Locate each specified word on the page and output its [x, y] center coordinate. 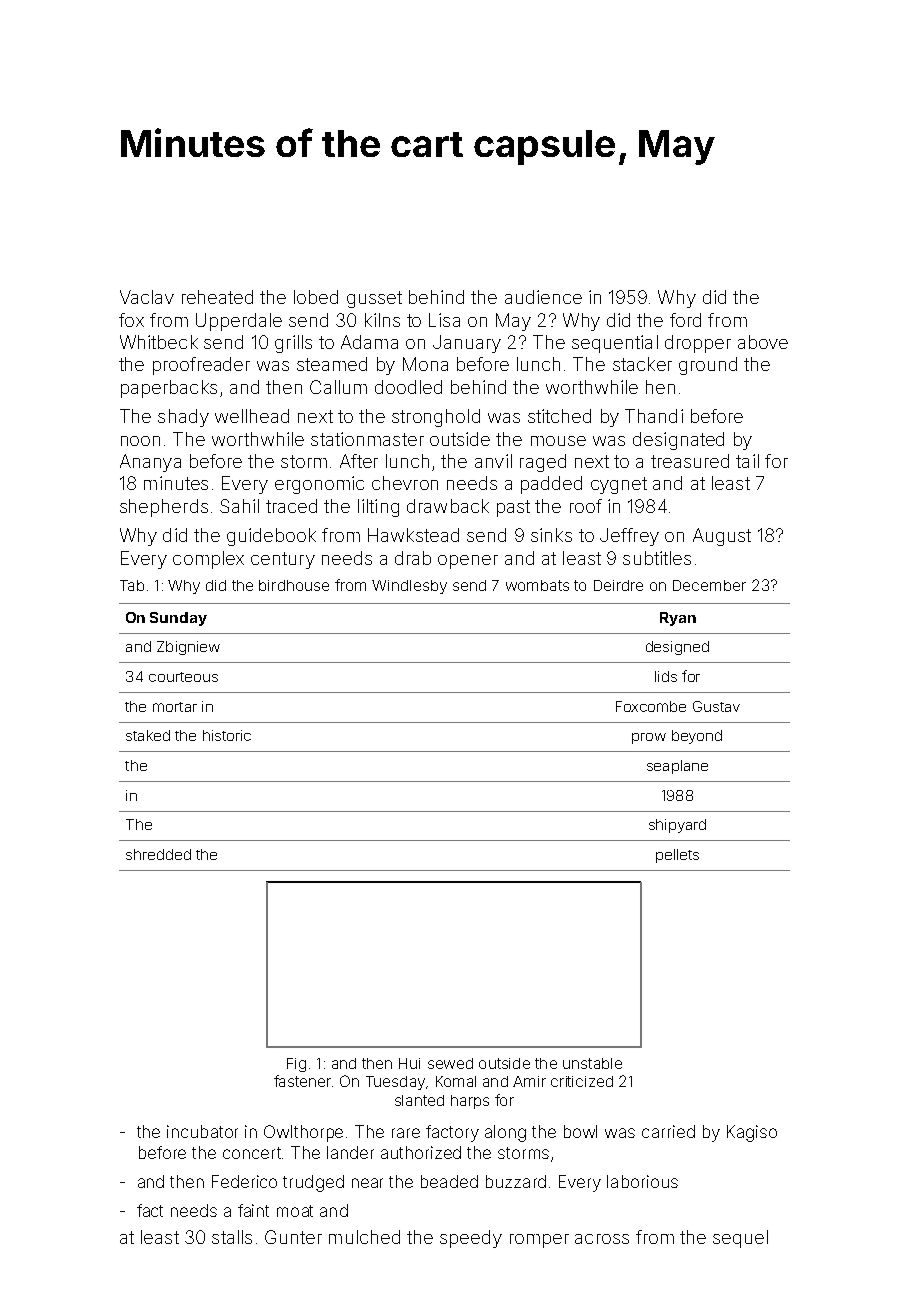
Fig [296, 1065]
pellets [677, 856]
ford [685, 320]
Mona [425, 364]
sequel [740, 1239]
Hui [409, 1063]
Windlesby [409, 587]
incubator [202, 1131]
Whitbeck [159, 342]
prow [649, 738]
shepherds [164, 508]
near [367, 1183]
